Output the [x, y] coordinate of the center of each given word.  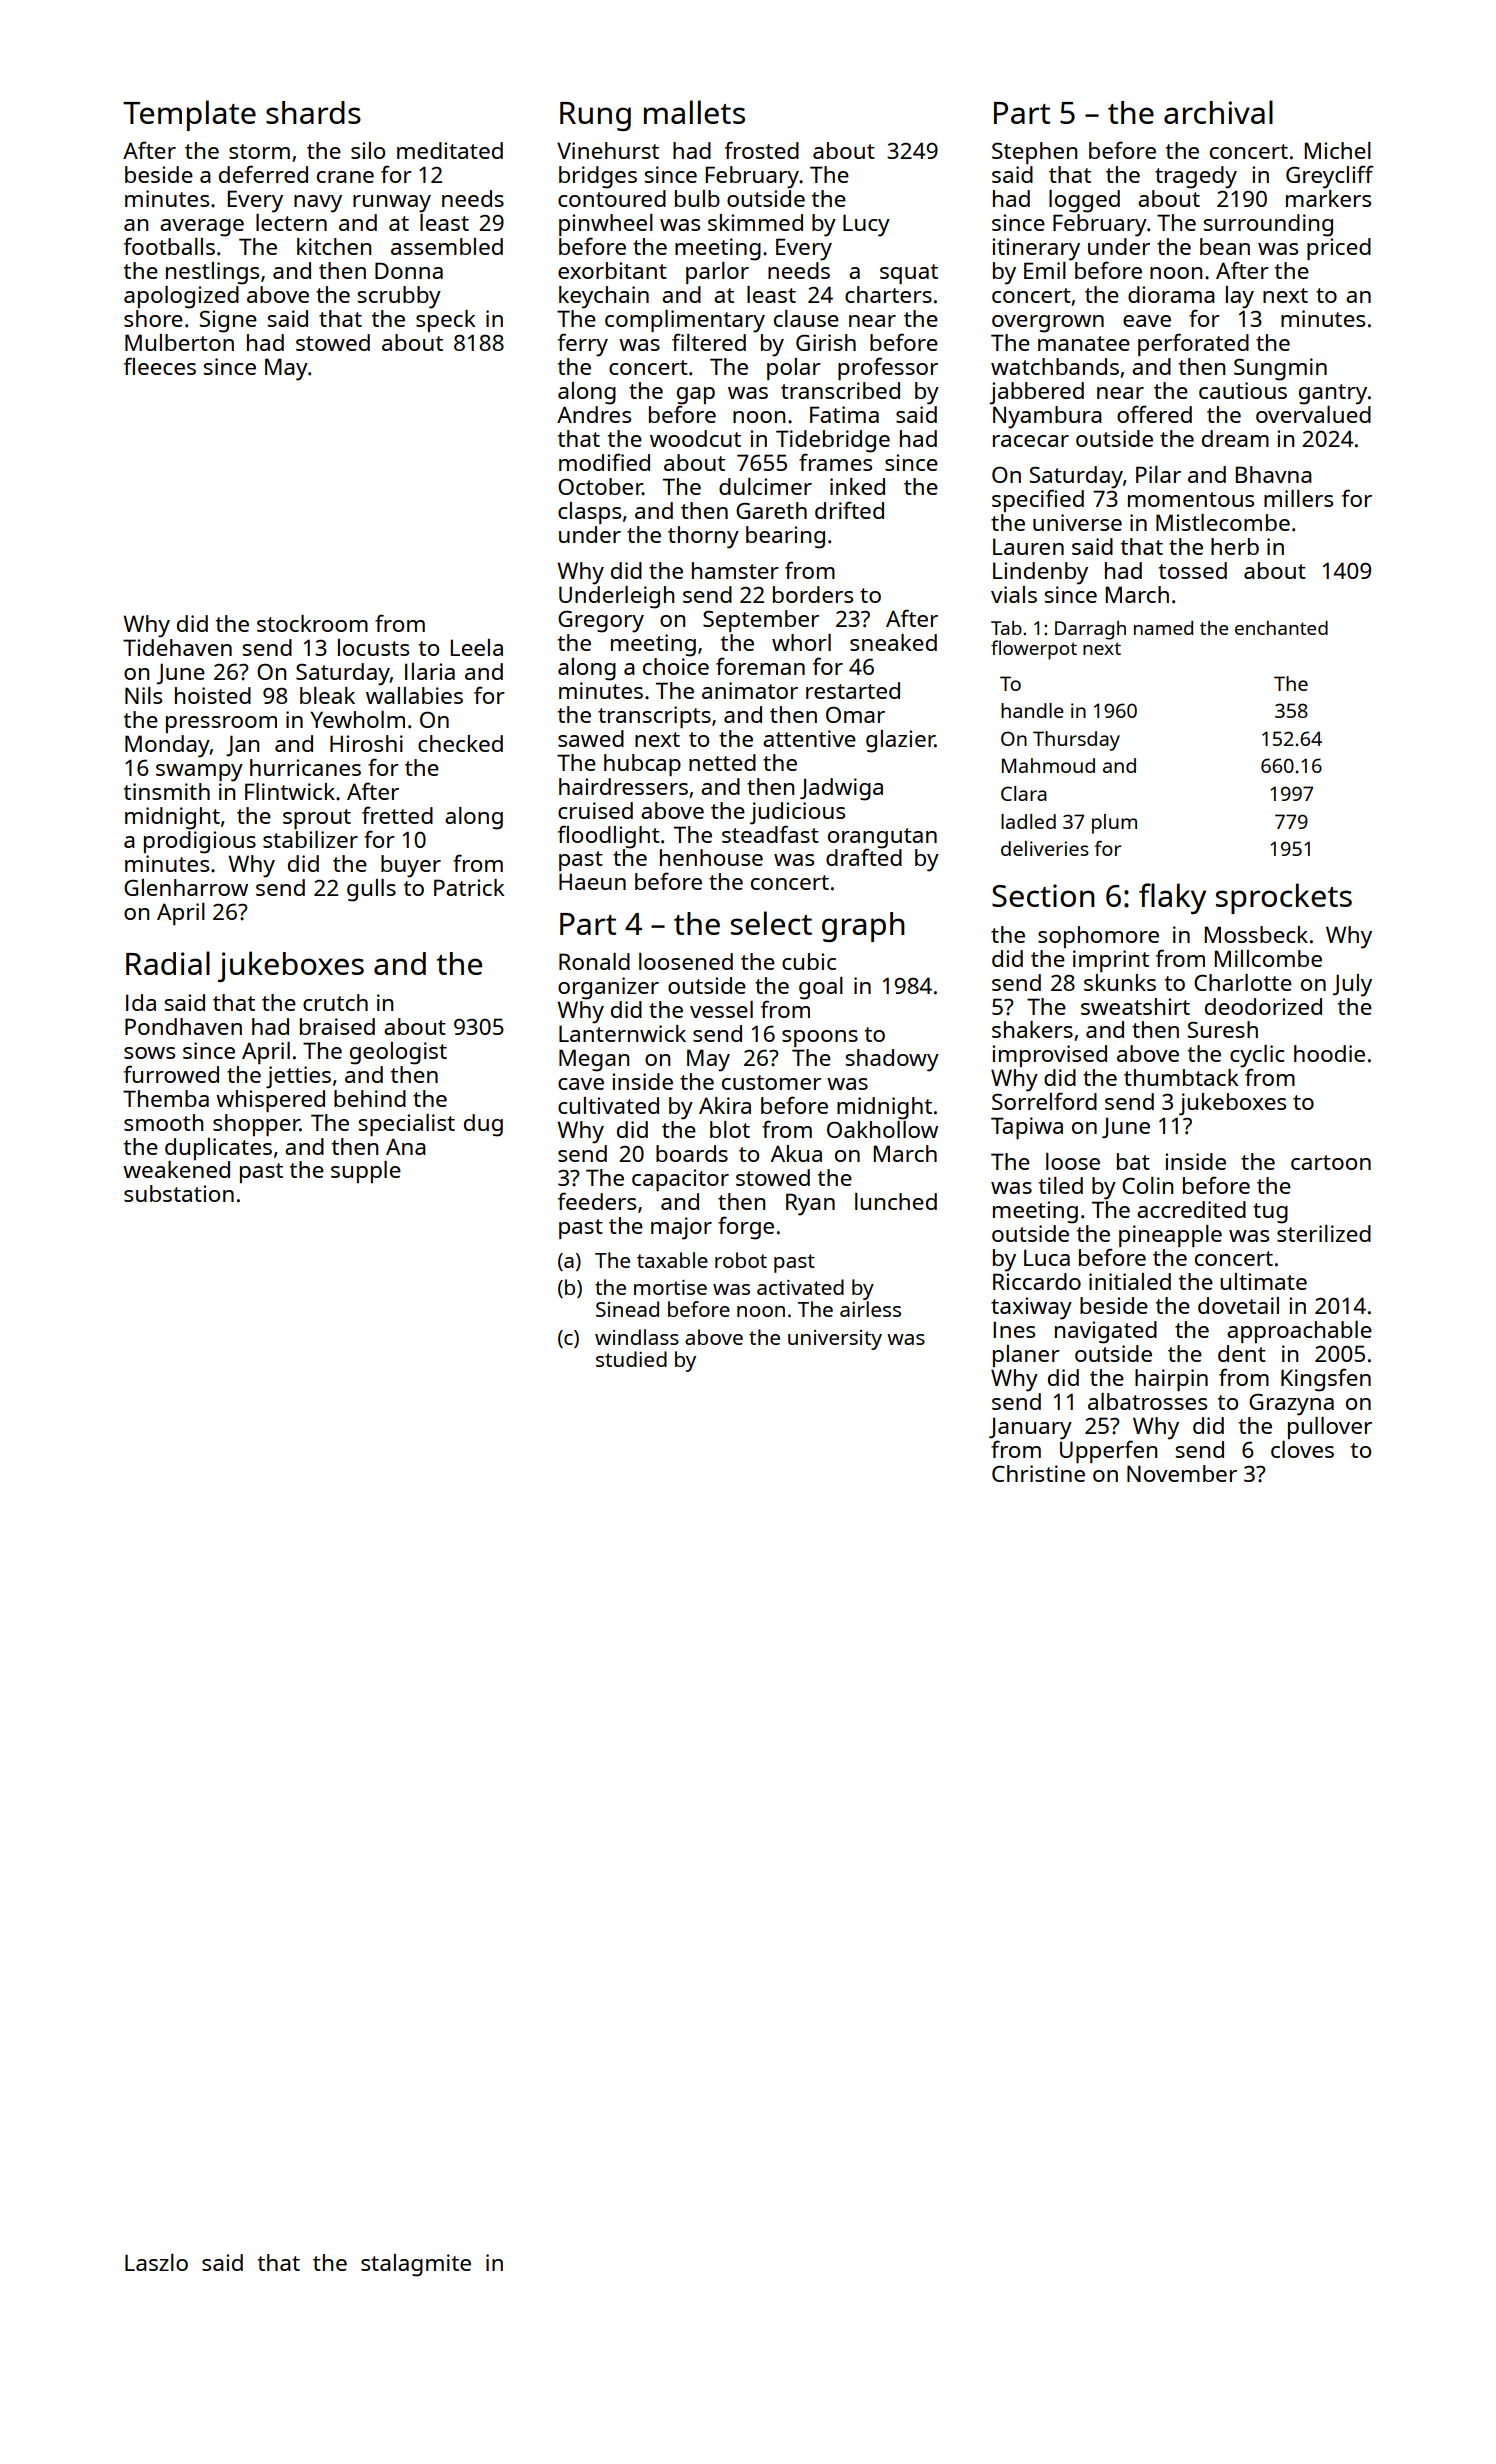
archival [1218, 112]
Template [189, 115]
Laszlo [156, 2262]
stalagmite [416, 2265]
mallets [694, 112]
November [1182, 1473]
